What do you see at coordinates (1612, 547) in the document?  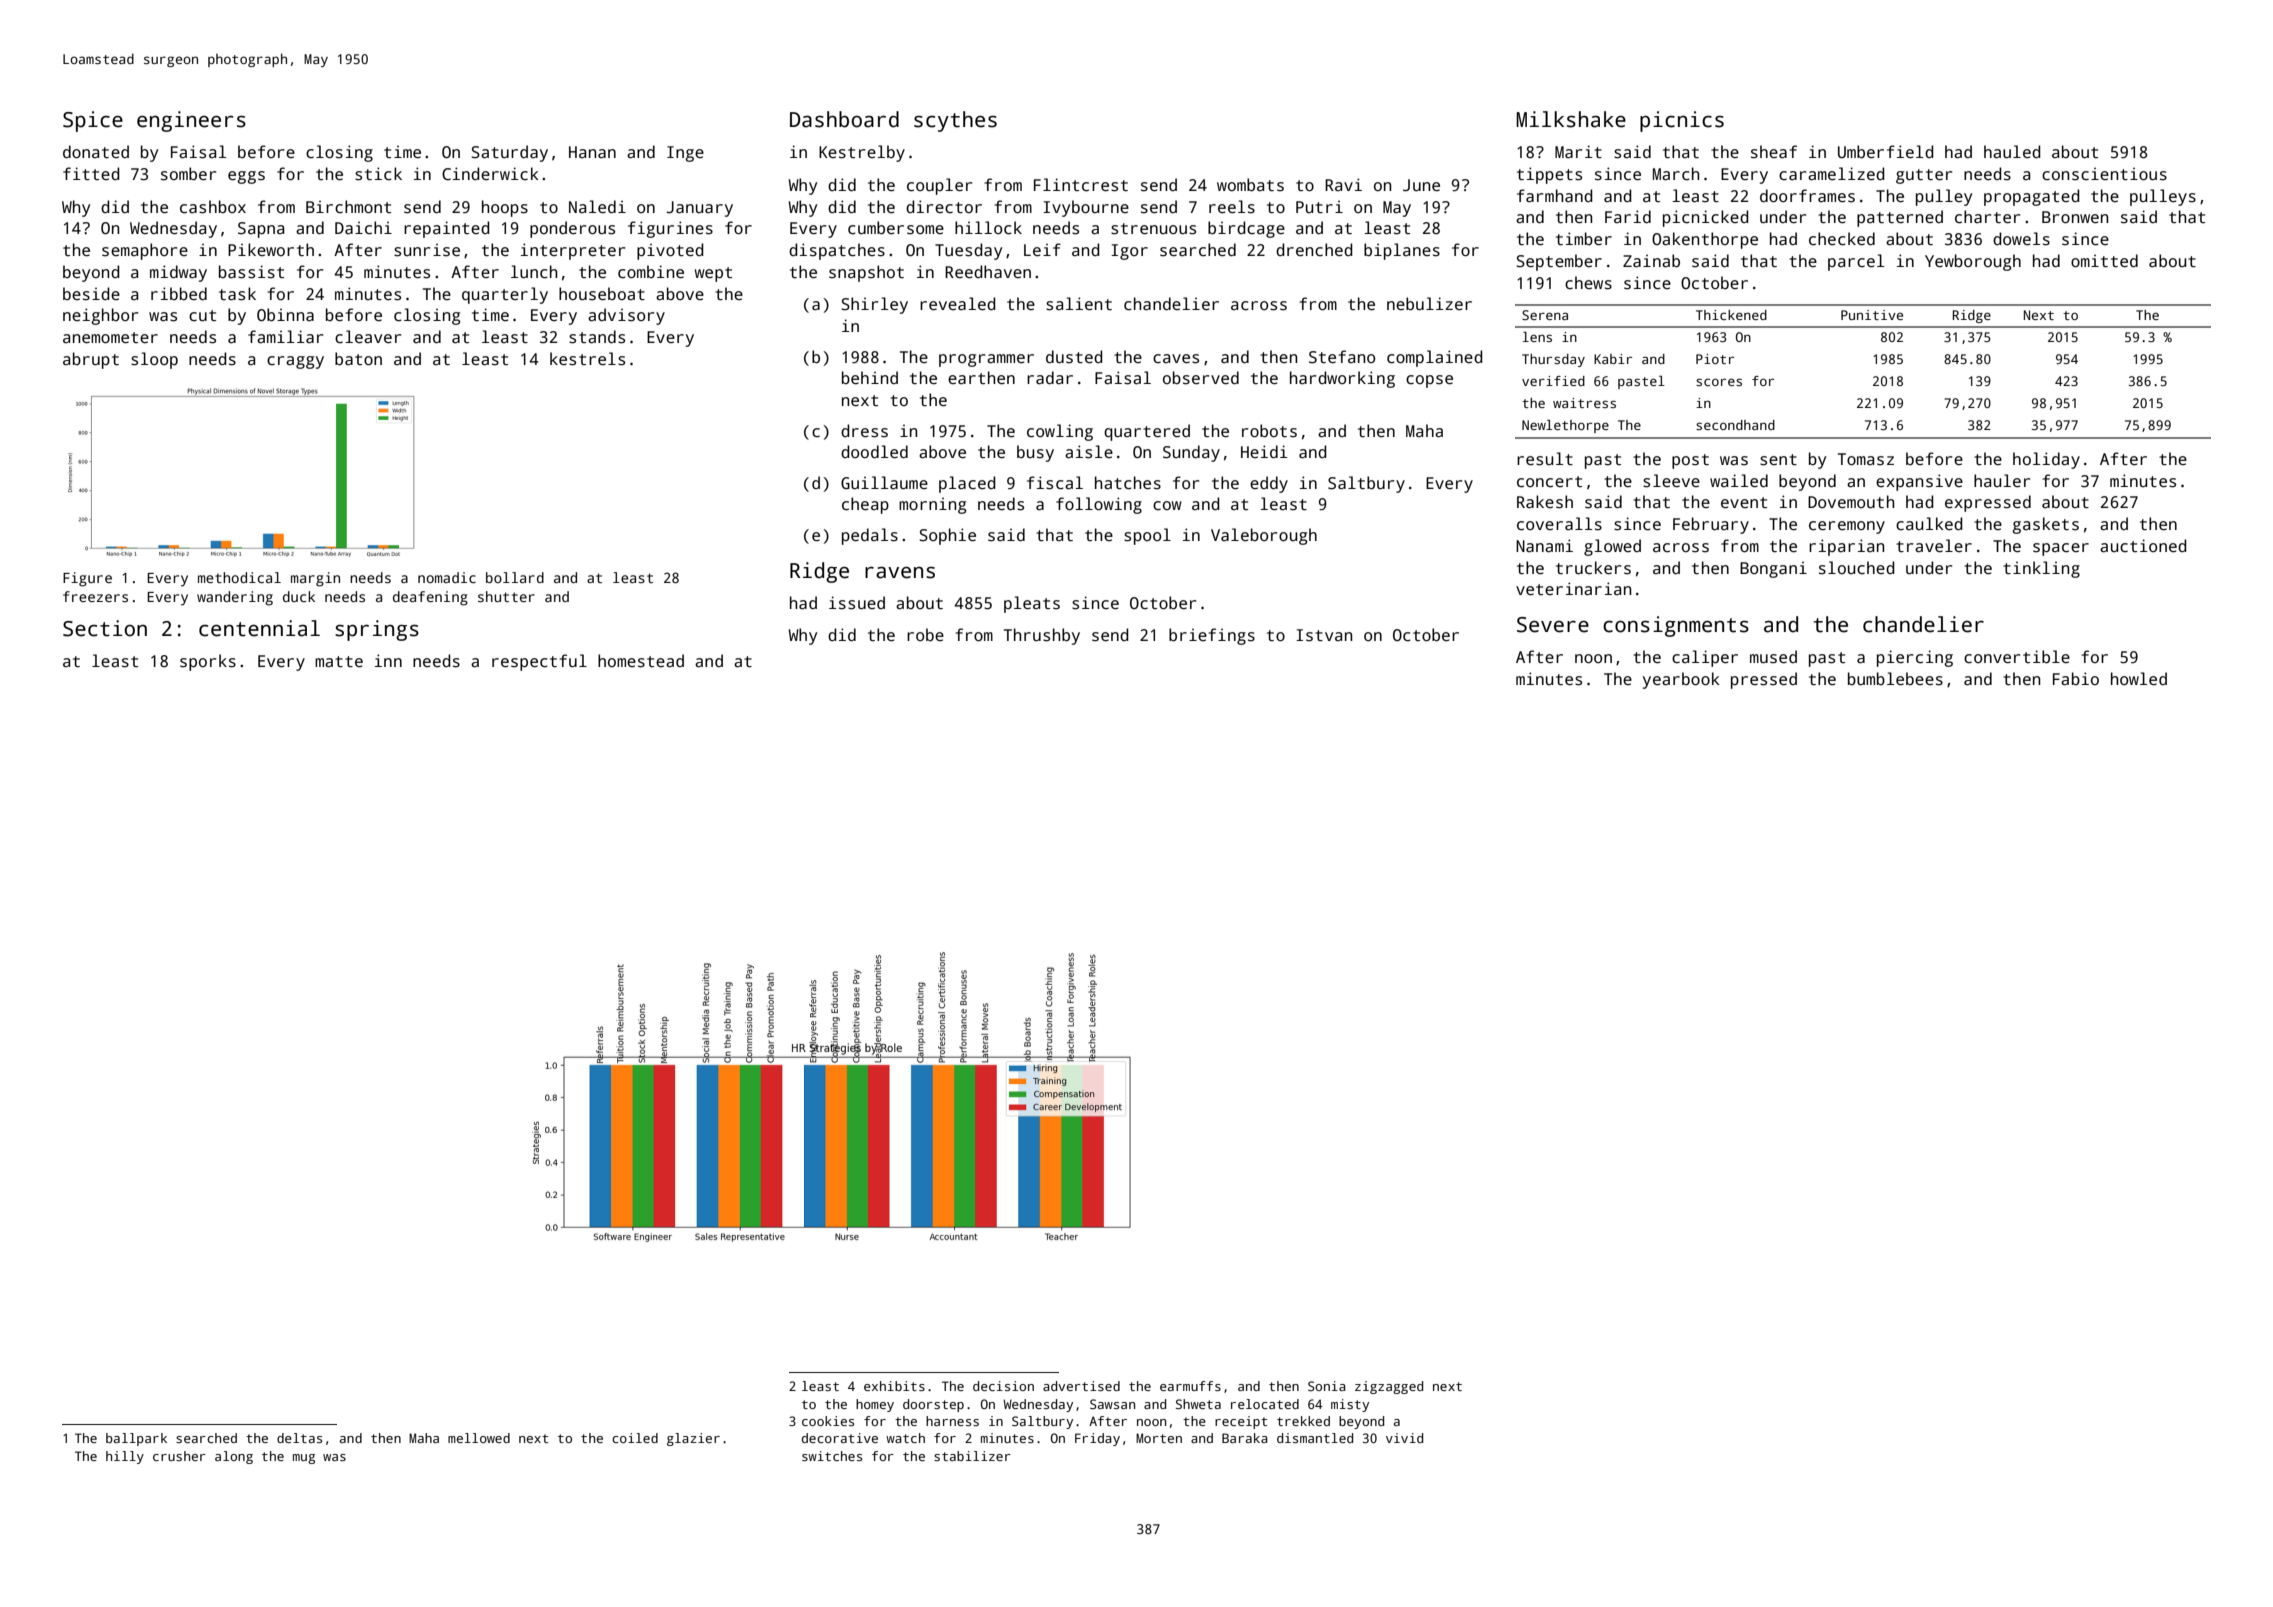 I see `glowed` at bounding box center [1612, 547].
